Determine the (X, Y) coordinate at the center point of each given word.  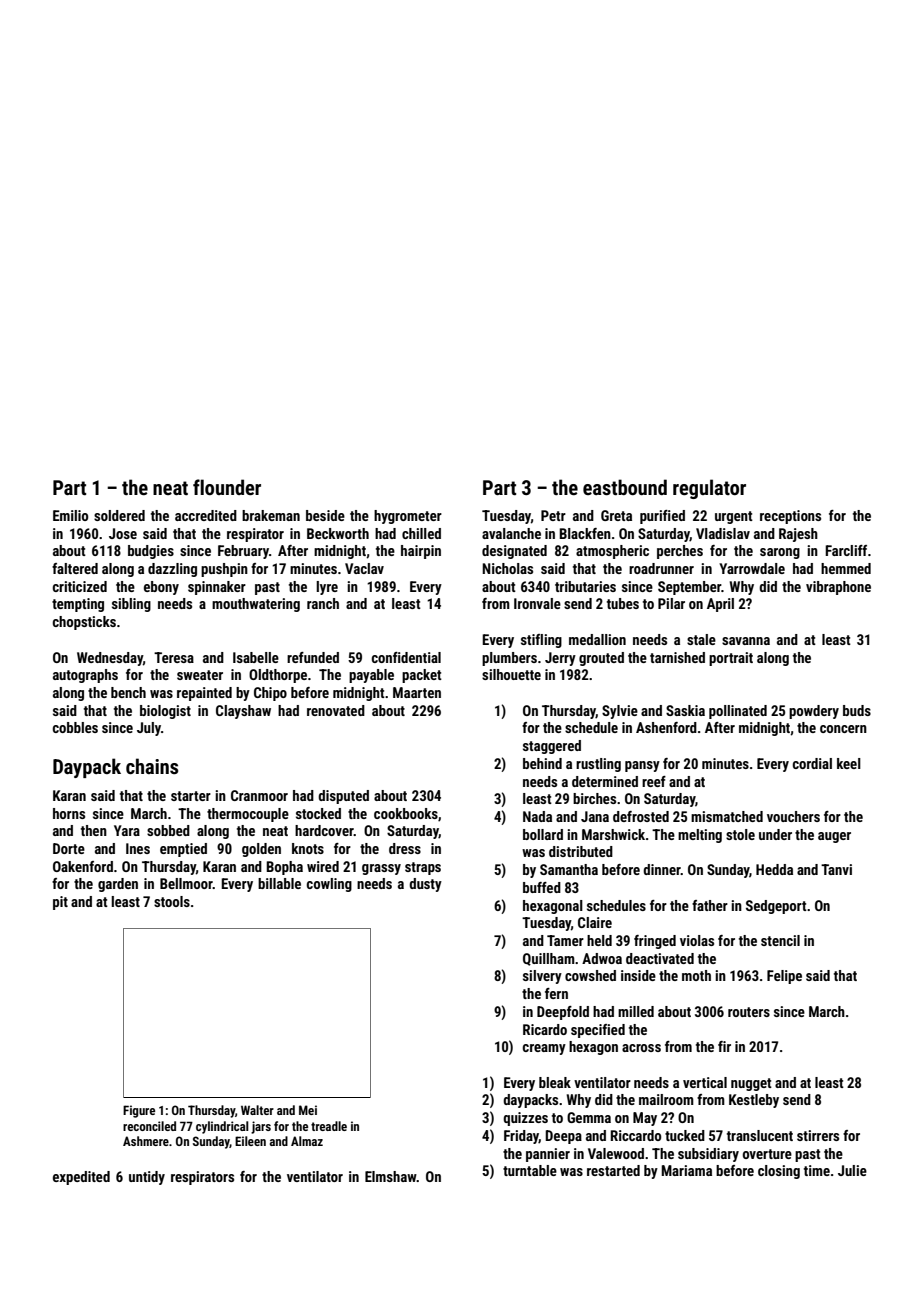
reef (654, 781)
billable (279, 883)
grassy (381, 869)
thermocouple (248, 815)
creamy (544, 1049)
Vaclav (364, 568)
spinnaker (217, 588)
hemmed (846, 568)
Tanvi (836, 869)
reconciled (149, 1126)
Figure (139, 1111)
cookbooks (406, 813)
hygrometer (408, 517)
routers (749, 1012)
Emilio (70, 515)
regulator (709, 489)
